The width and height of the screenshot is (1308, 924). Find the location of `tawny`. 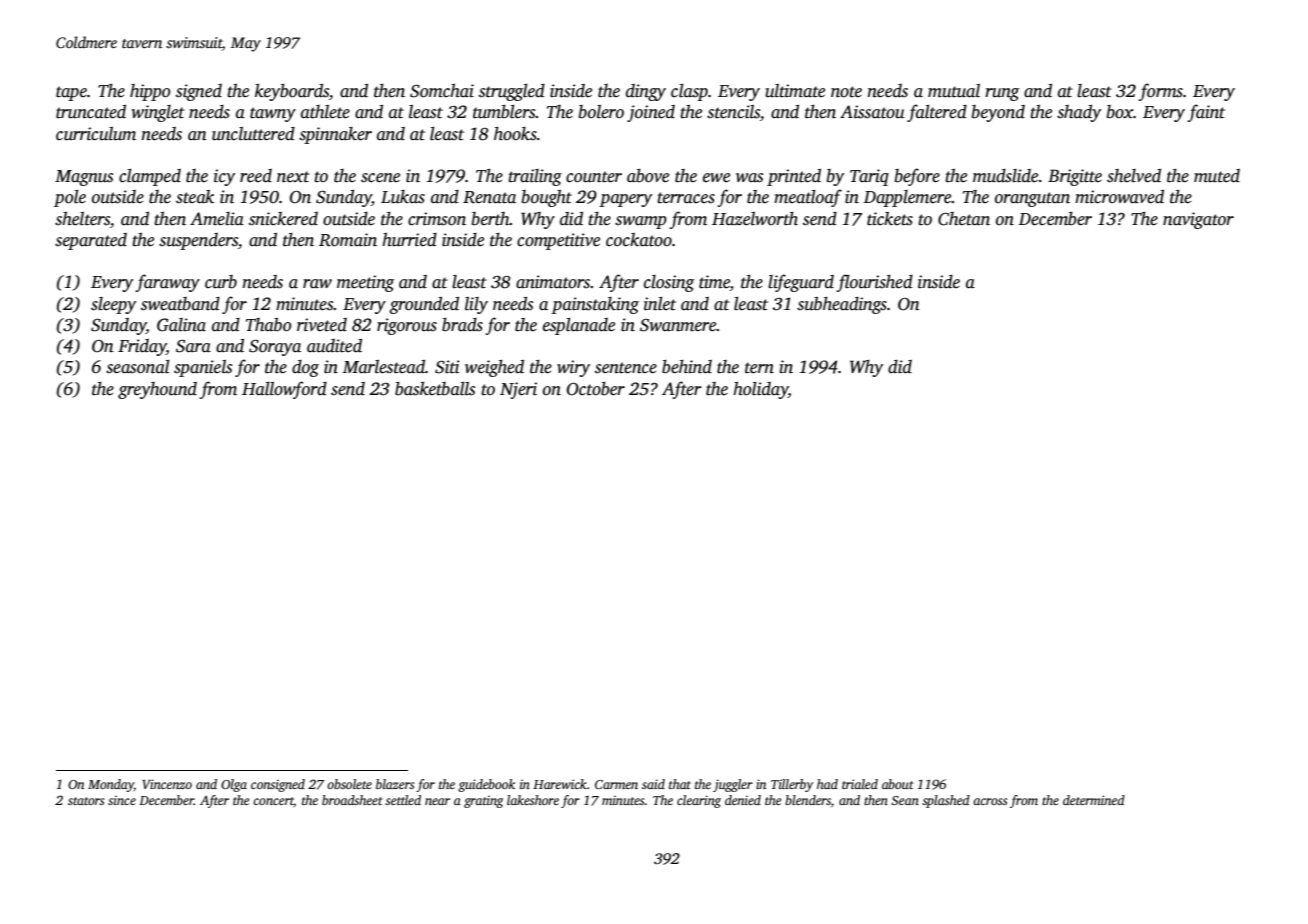

tawny is located at coordinates (273, 114).
